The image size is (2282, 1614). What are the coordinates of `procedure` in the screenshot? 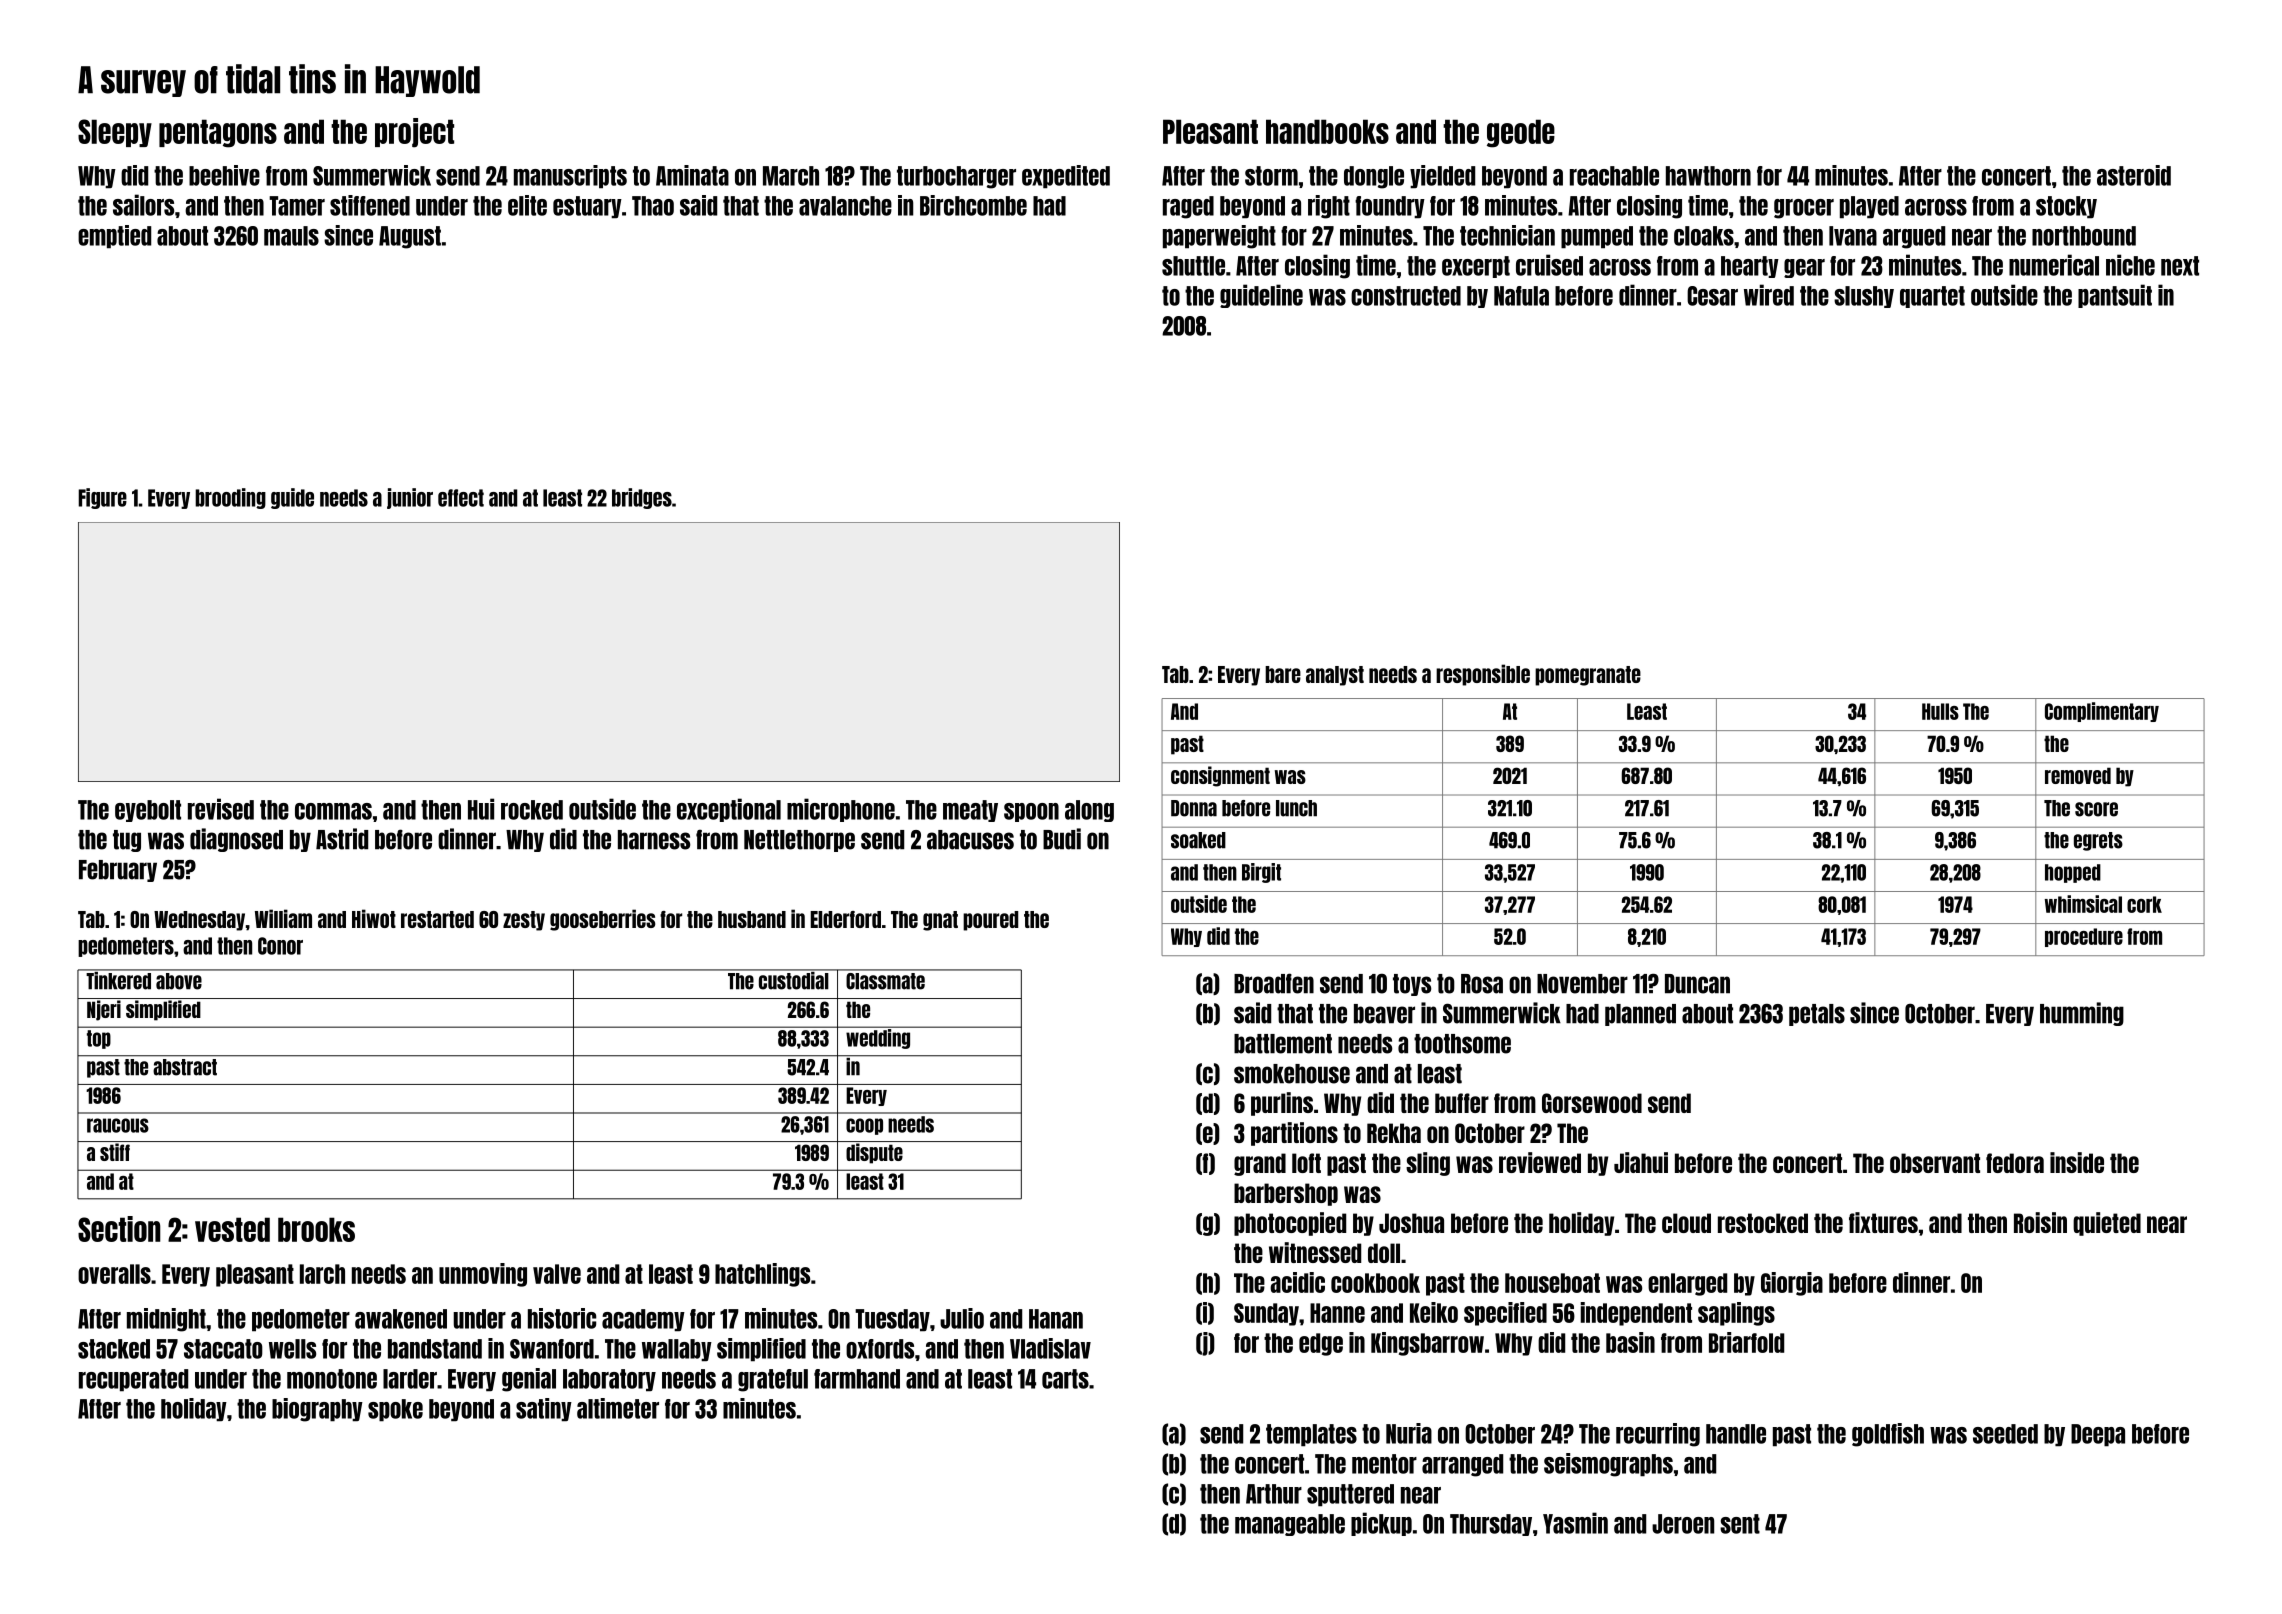 It's located at (2084, 937).
